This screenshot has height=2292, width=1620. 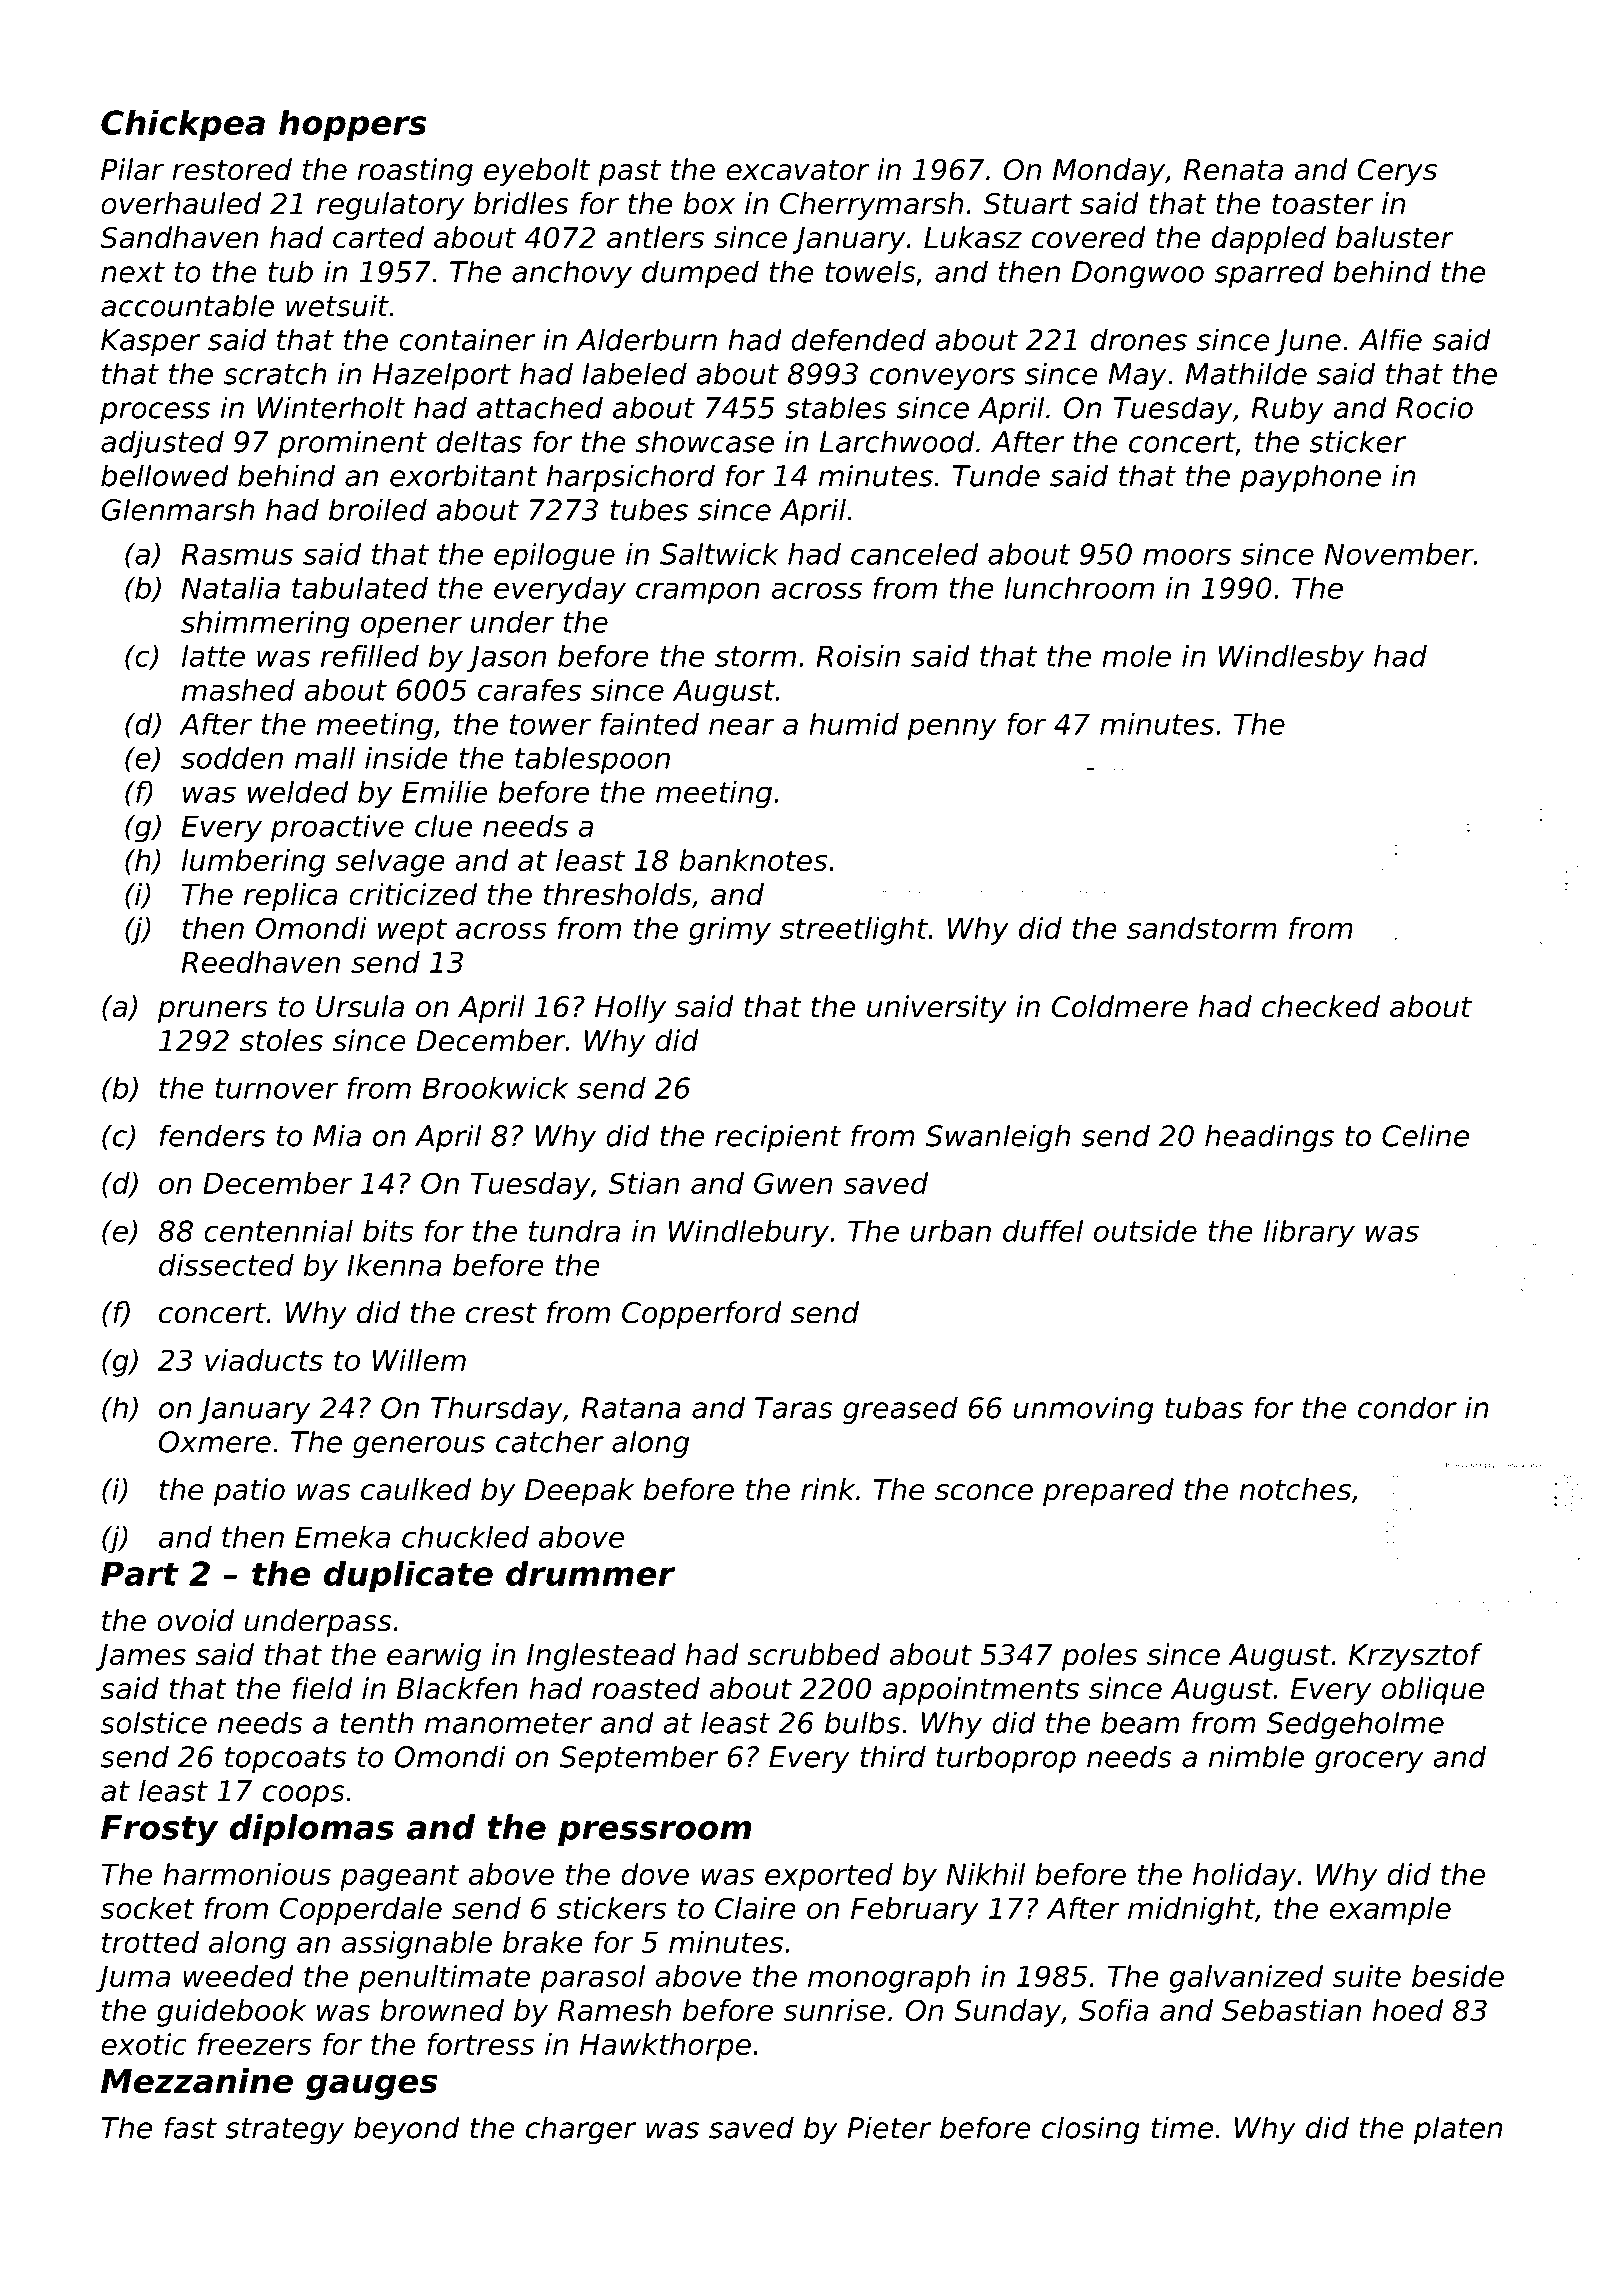 I want to click on Alderburn, so click(x=646, y=339).
